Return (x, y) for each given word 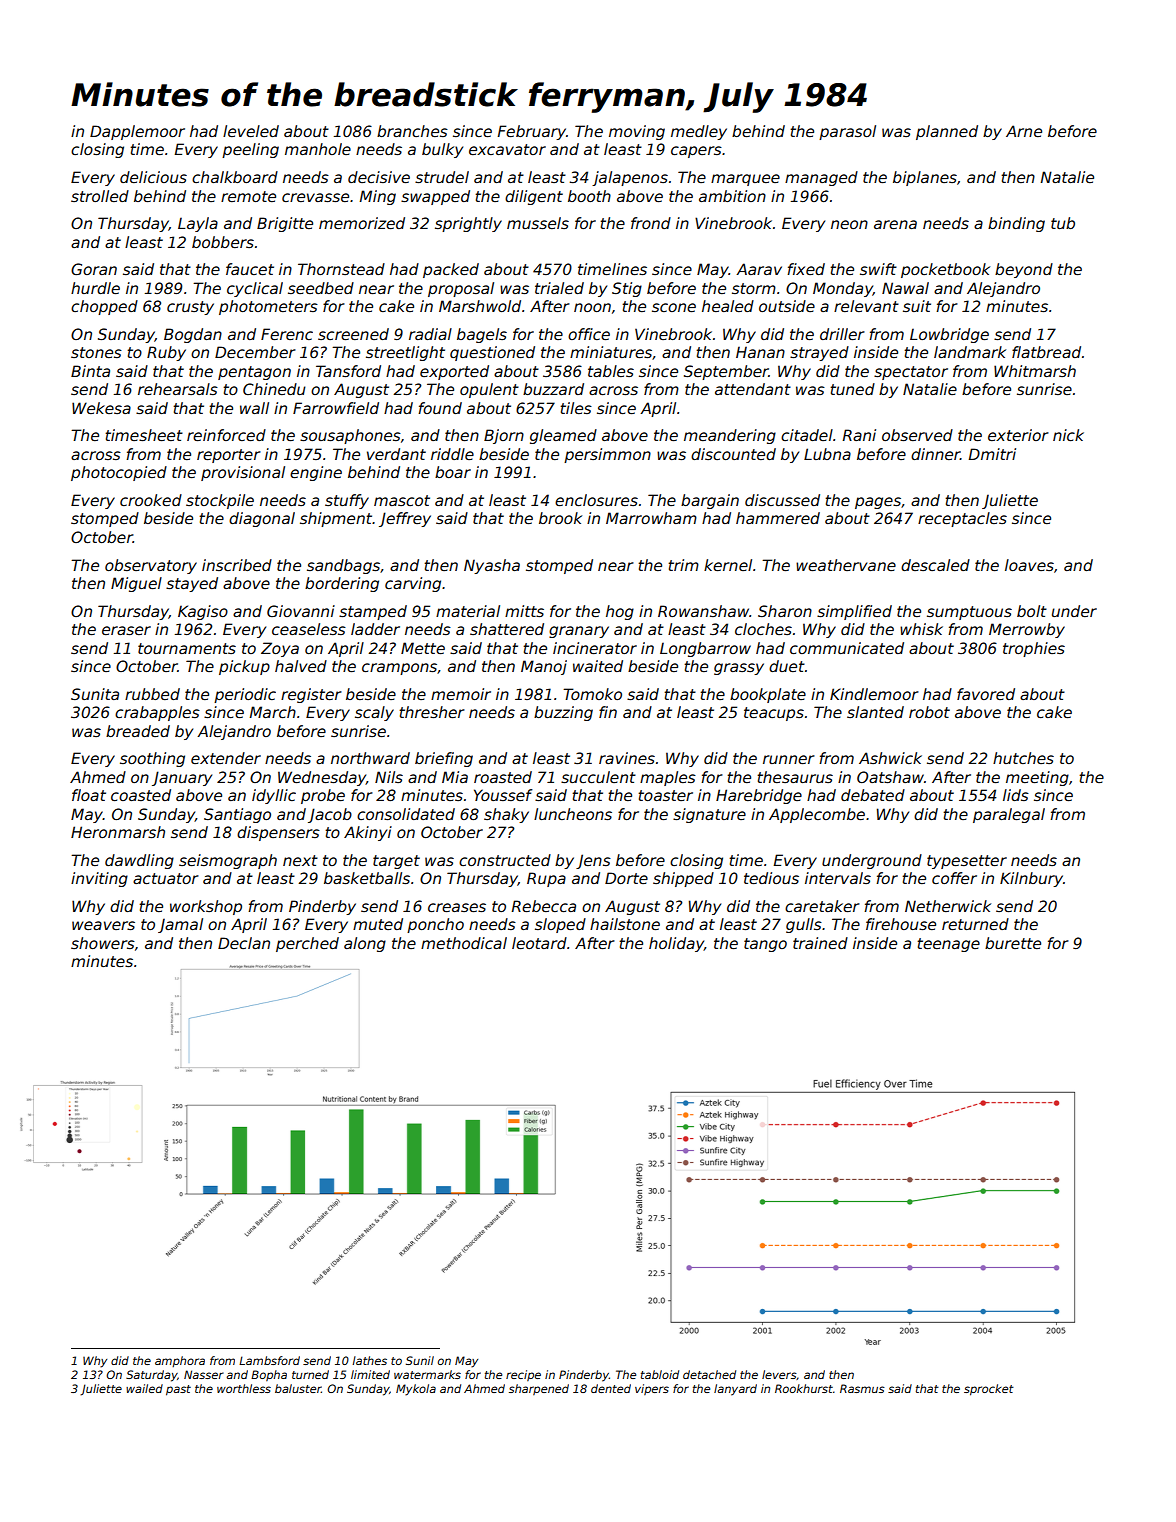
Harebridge (759, 796)
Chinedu (274, 389)
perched (307, 944)
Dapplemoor (137, 132)
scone (674, 307)
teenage (948, 945)
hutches (1023, 758)
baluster (298, 1388)
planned (947, 132)
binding (1016, 224)
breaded (138, 731)
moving (637, 132)
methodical (464, 943)
